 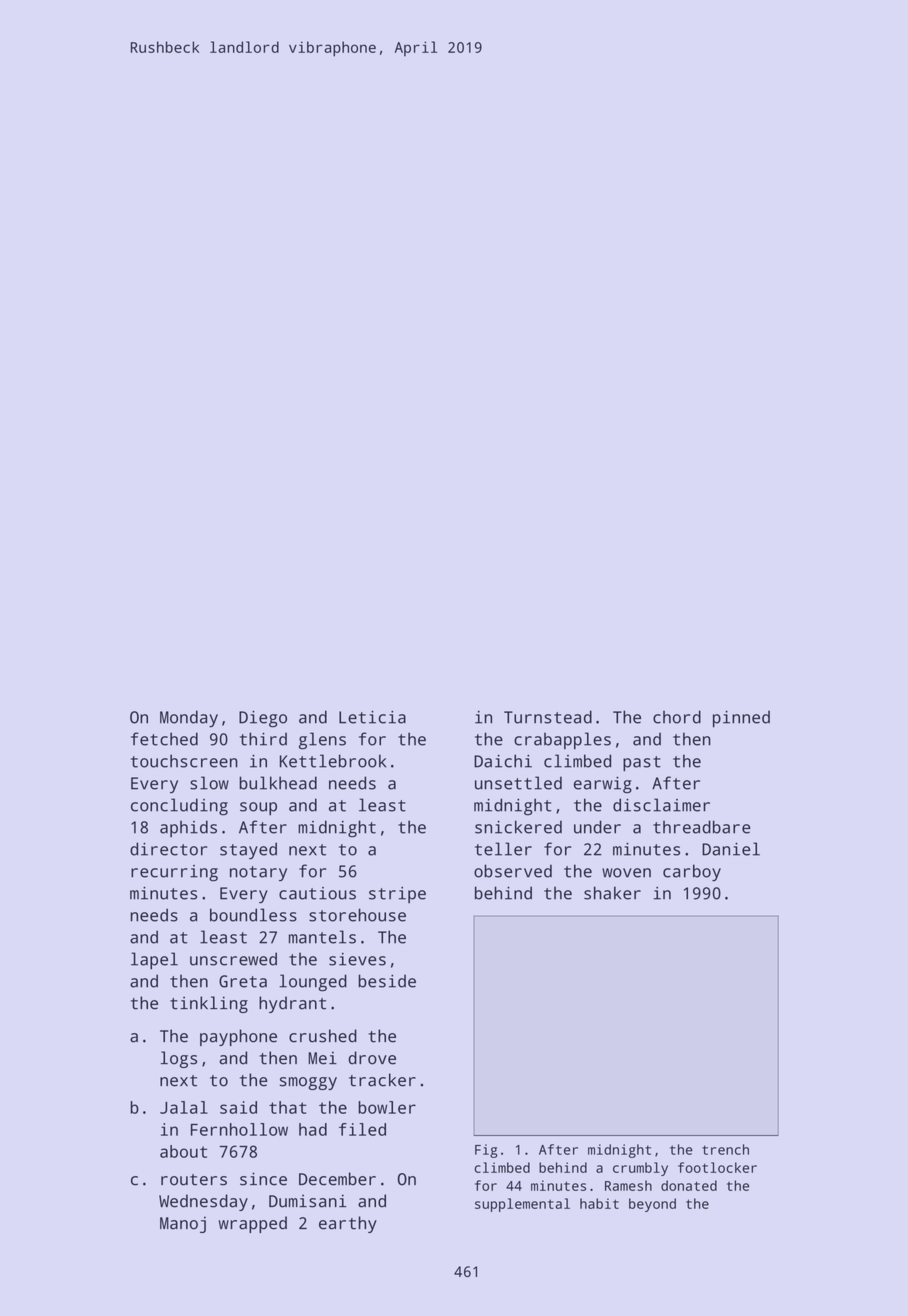 What do you see at coordinates (184, 1107) in the image?
I see `Jalal` at bounding box center [184, 1107].
